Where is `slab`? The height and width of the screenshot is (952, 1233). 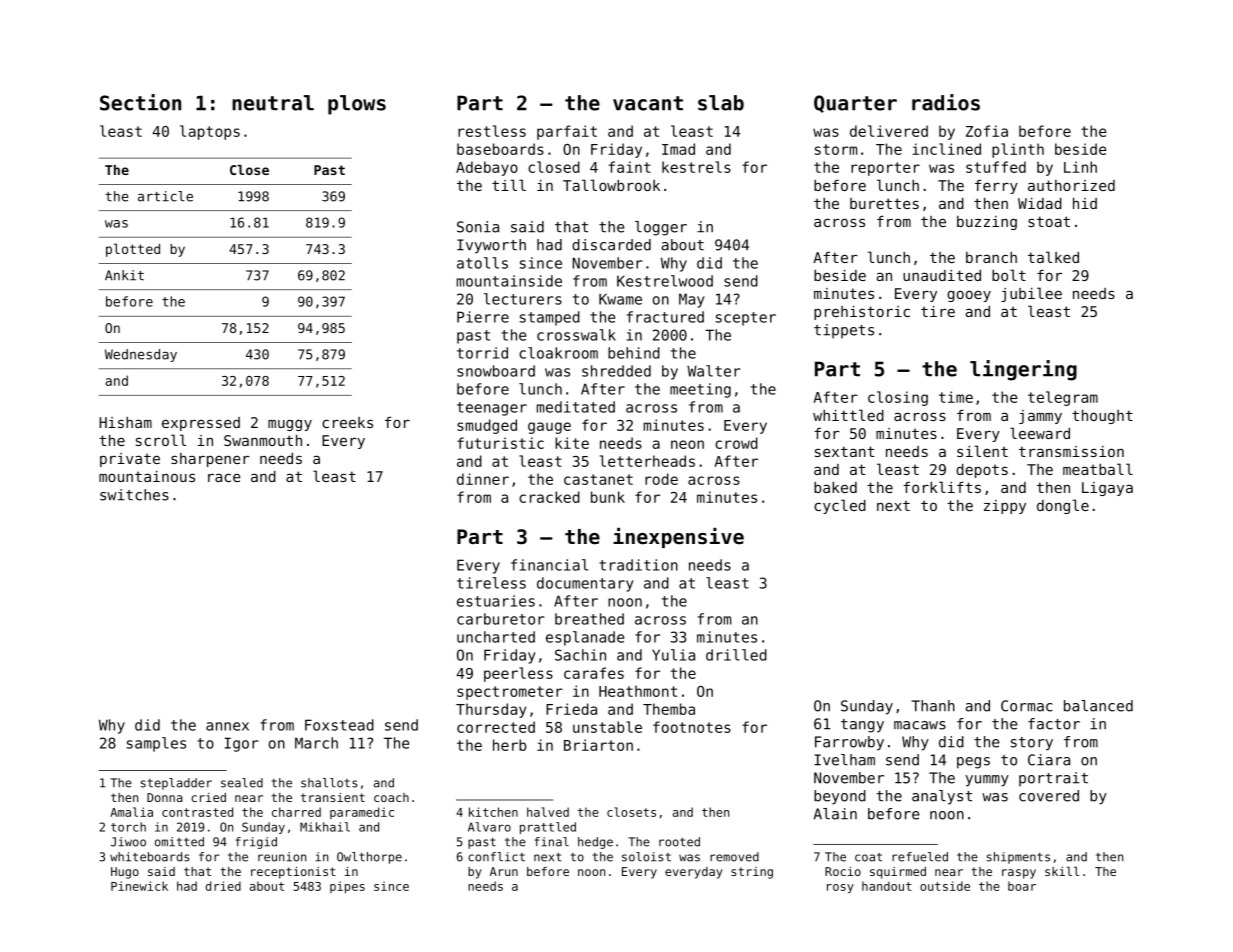 slab is located at coordinates (721, 103).
